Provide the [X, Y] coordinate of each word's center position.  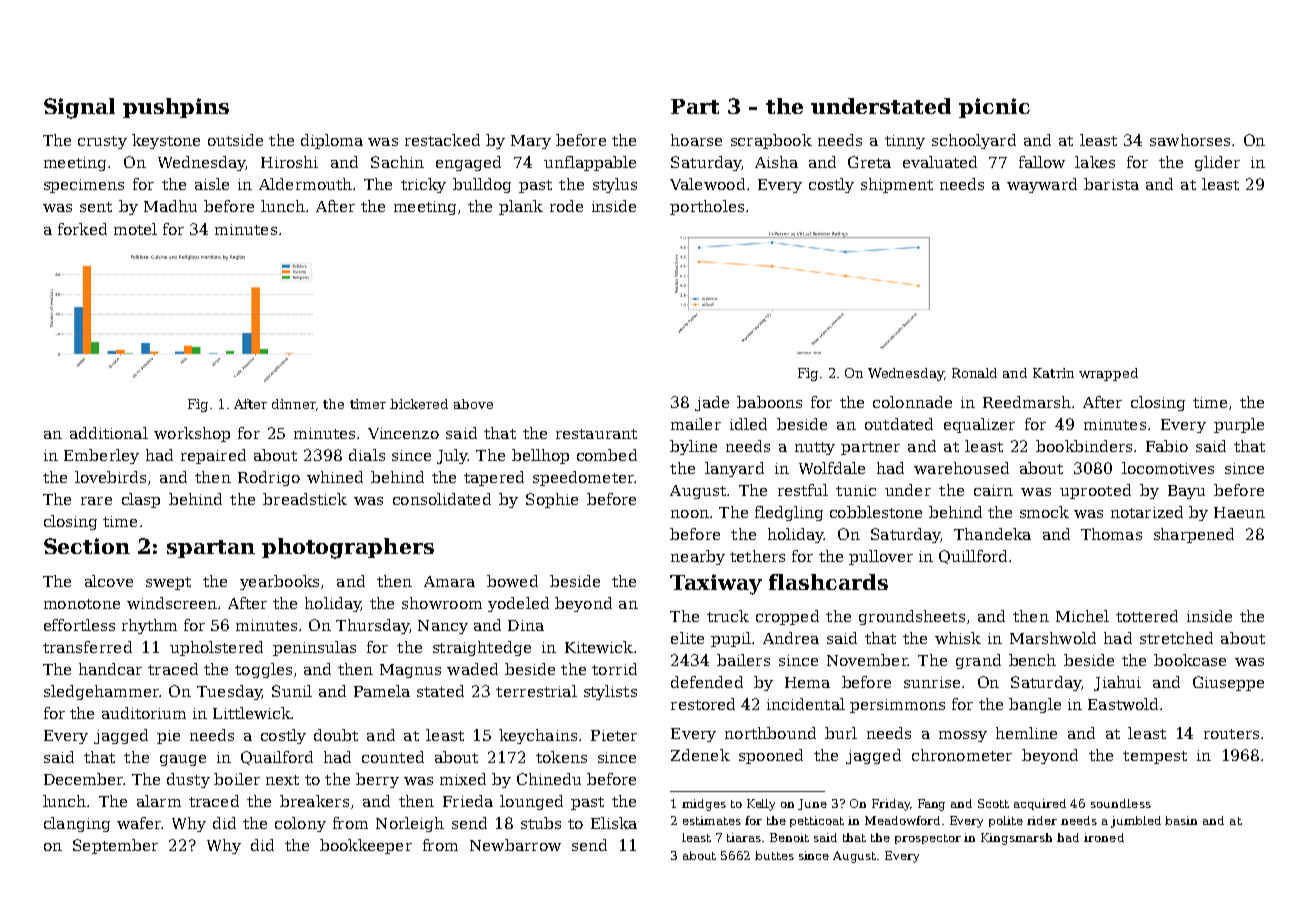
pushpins [176, 108]
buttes [774, 855]
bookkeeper [366, 846]
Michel [1082, 616]
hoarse [696, 140]
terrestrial [536, 691]
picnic [994, 108]
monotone [82, 604]
